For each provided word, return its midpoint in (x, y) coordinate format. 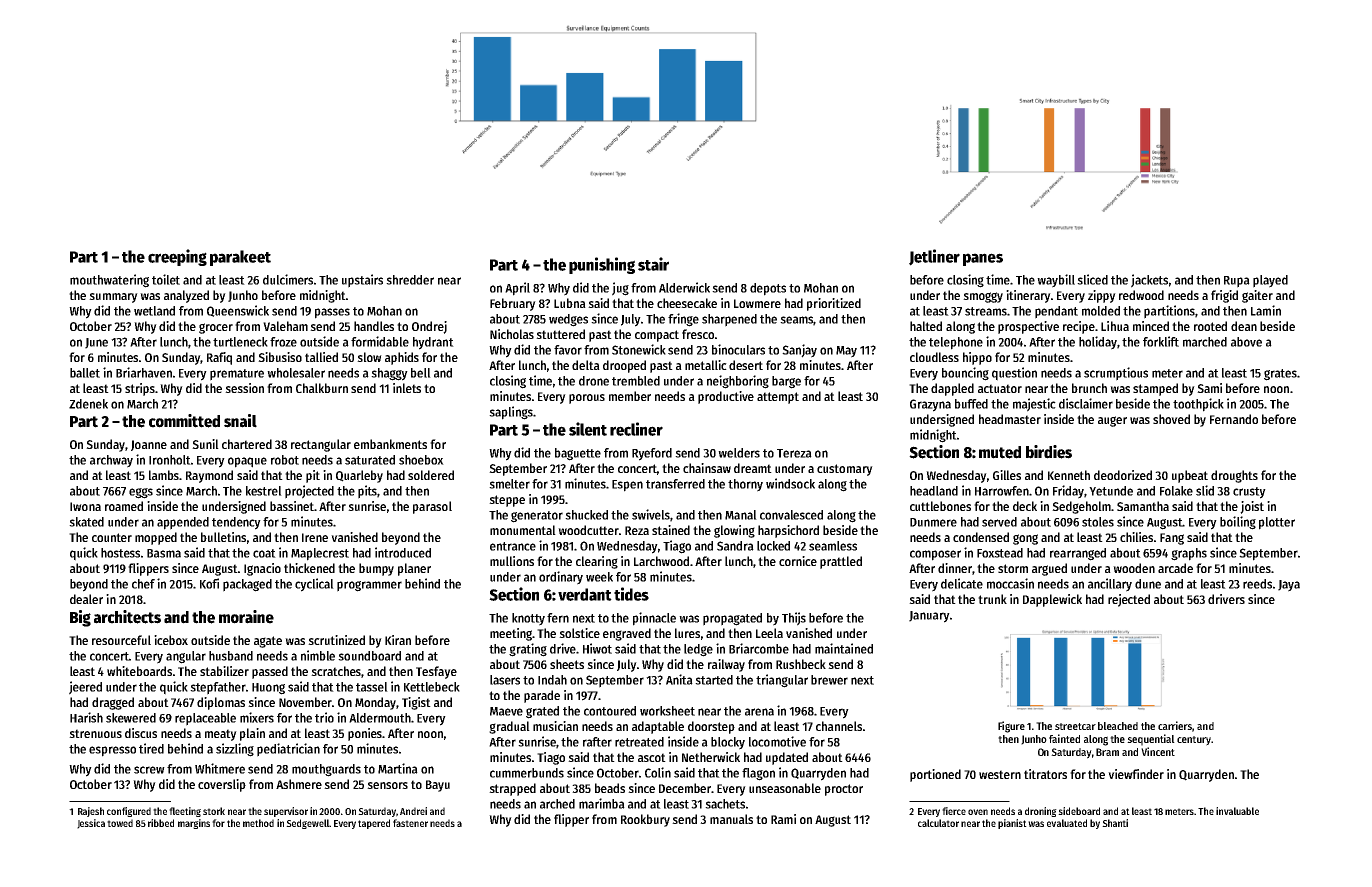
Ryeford (652, 454)
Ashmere (299, 784)
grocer (216, 328)
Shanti (1115, 823)
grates (1280, 375)
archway (111, 461)
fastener (410, 823)
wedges (568, 320)
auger (1112, 421)
